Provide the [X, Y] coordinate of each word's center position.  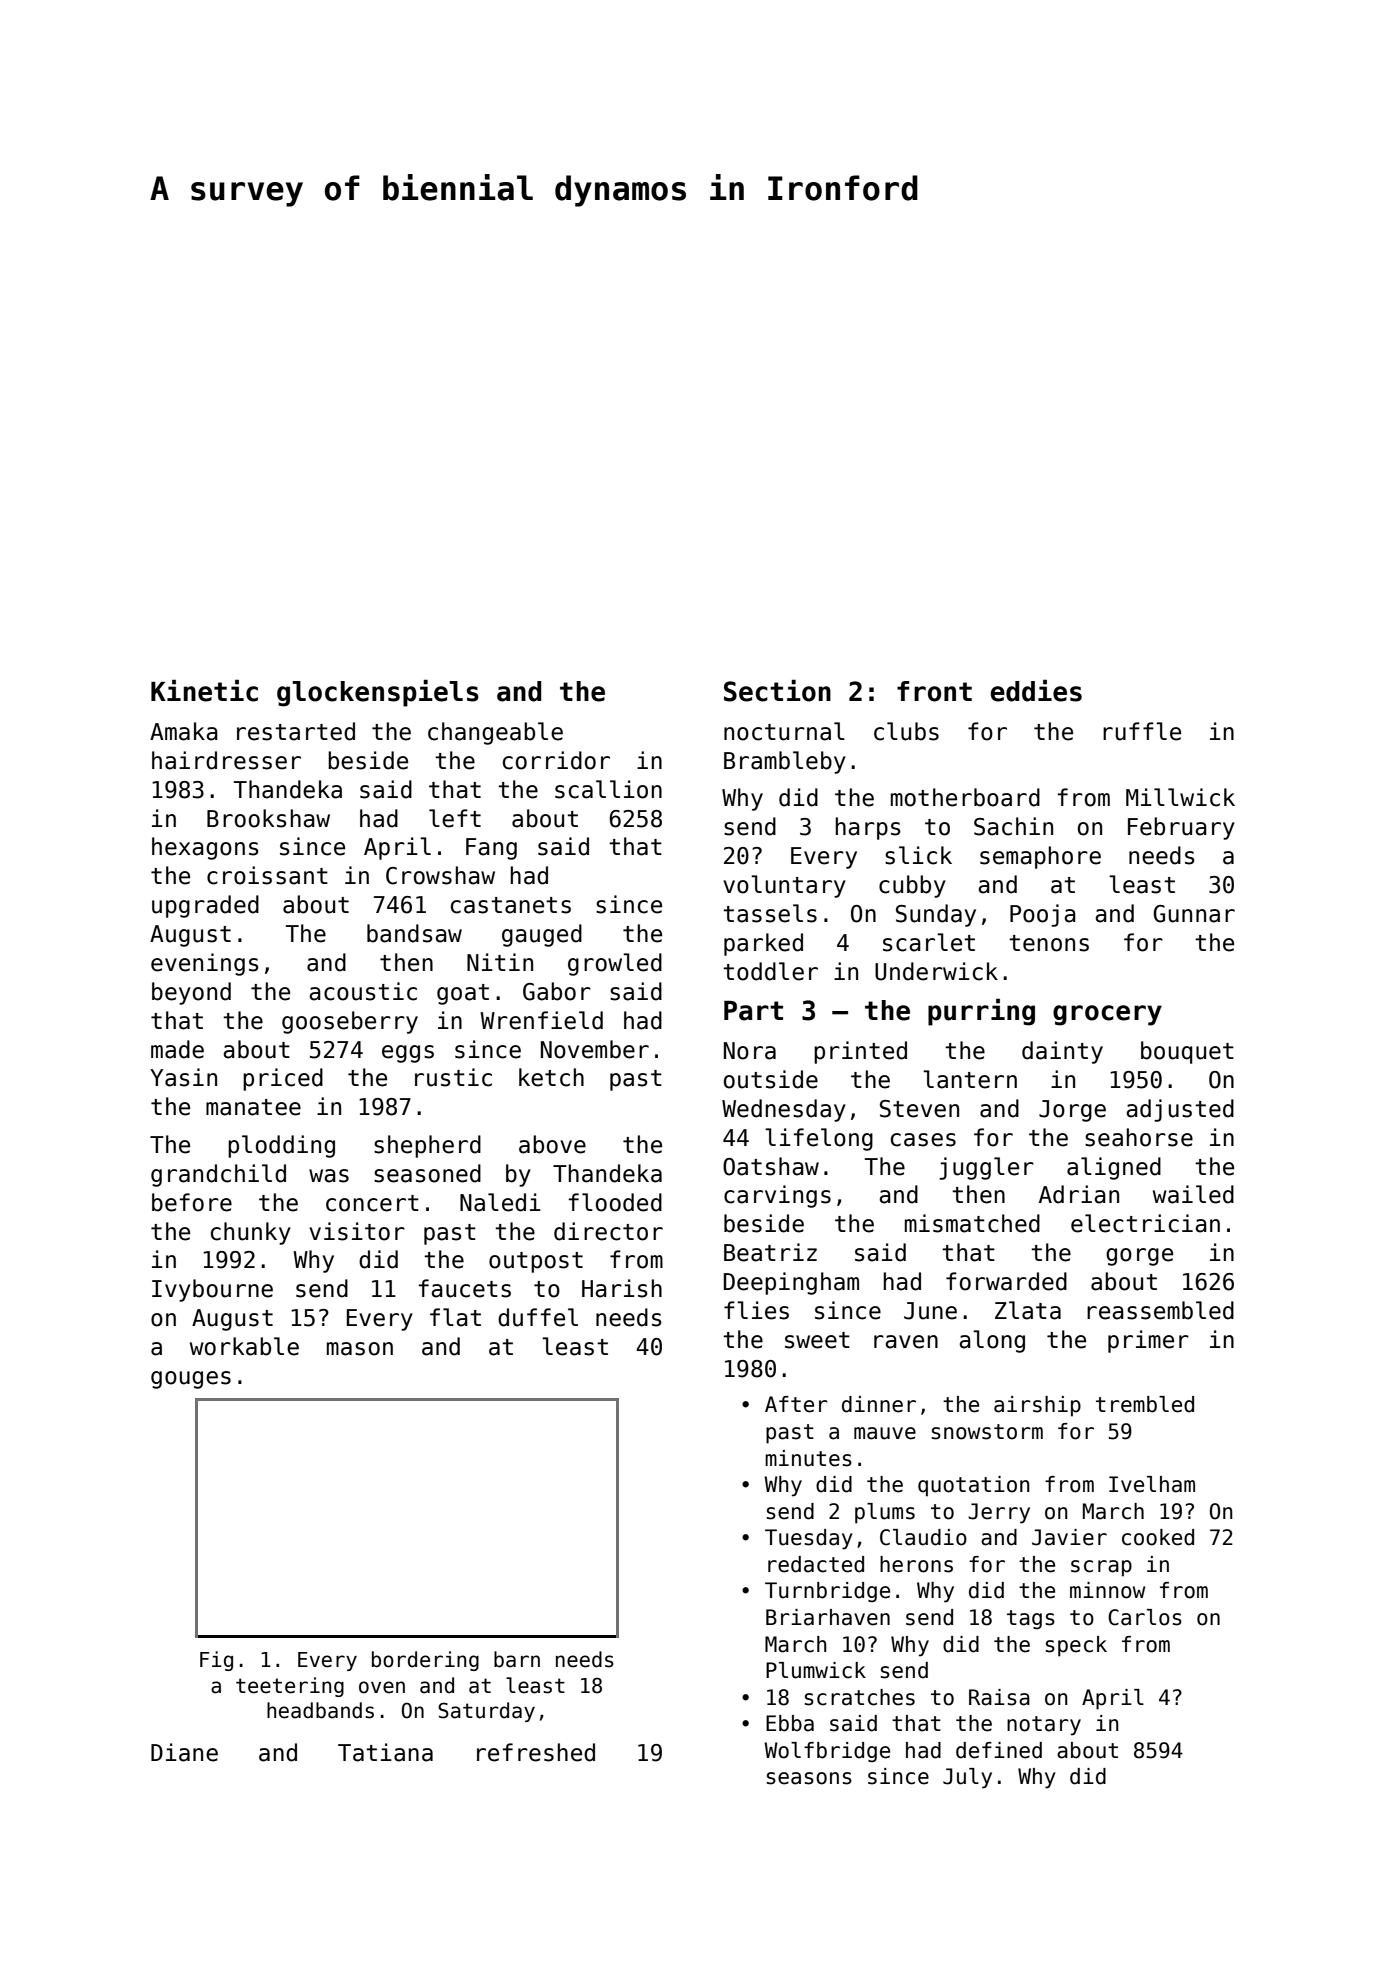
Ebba [790, 1723]
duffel [538, 1317]
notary [1044, 1726]
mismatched [972, 1223]
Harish [622, 1288]
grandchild [218, 1175]
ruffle [1142, 731]
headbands [320, 1710]
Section [777, 690]
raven [906, 1342]
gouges [191, 1380]
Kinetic [204, 690]
